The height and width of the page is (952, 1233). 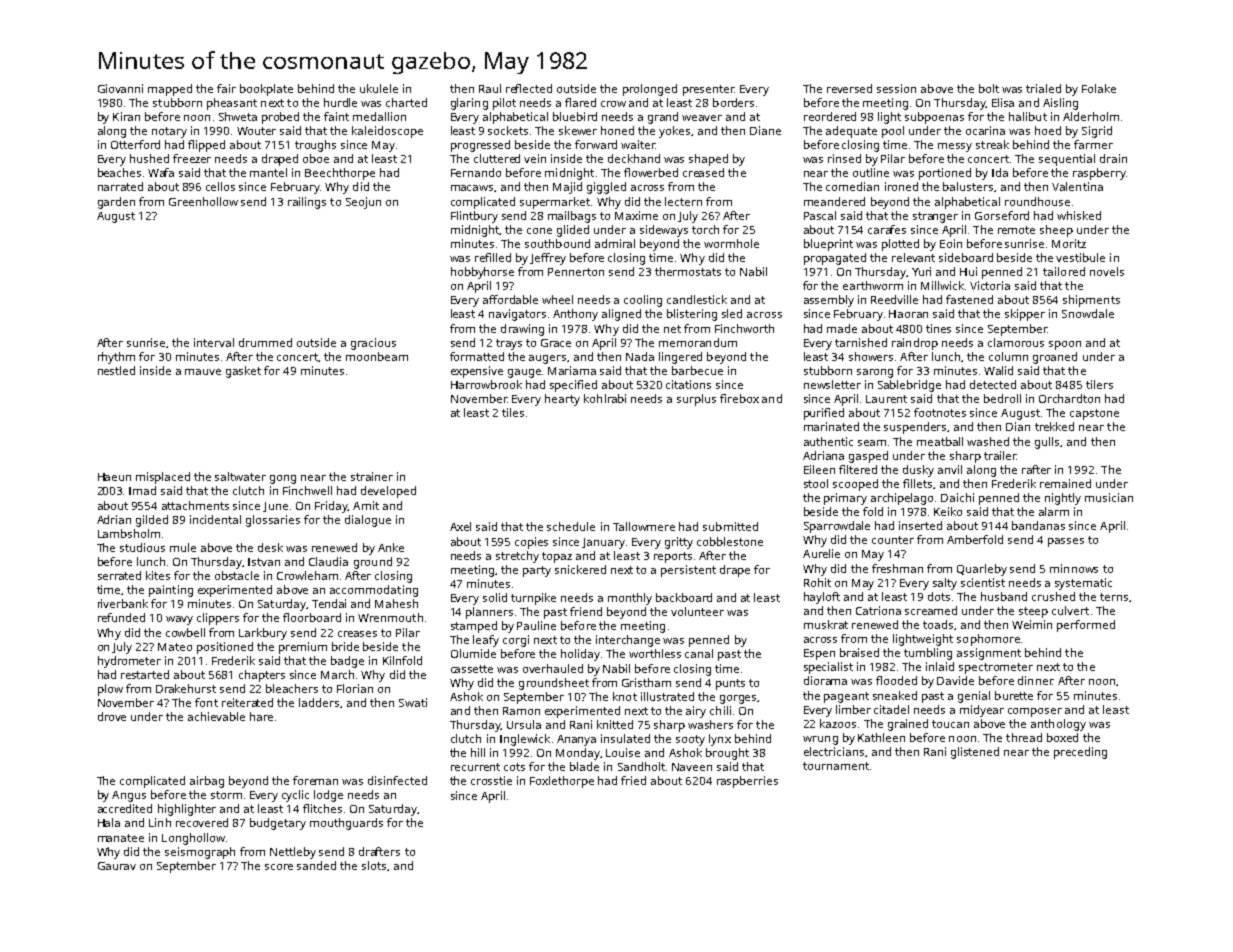 What do you see at coordinates (163, 478) in the page?
I see `misplaced` at bounding box center [163, 478].
